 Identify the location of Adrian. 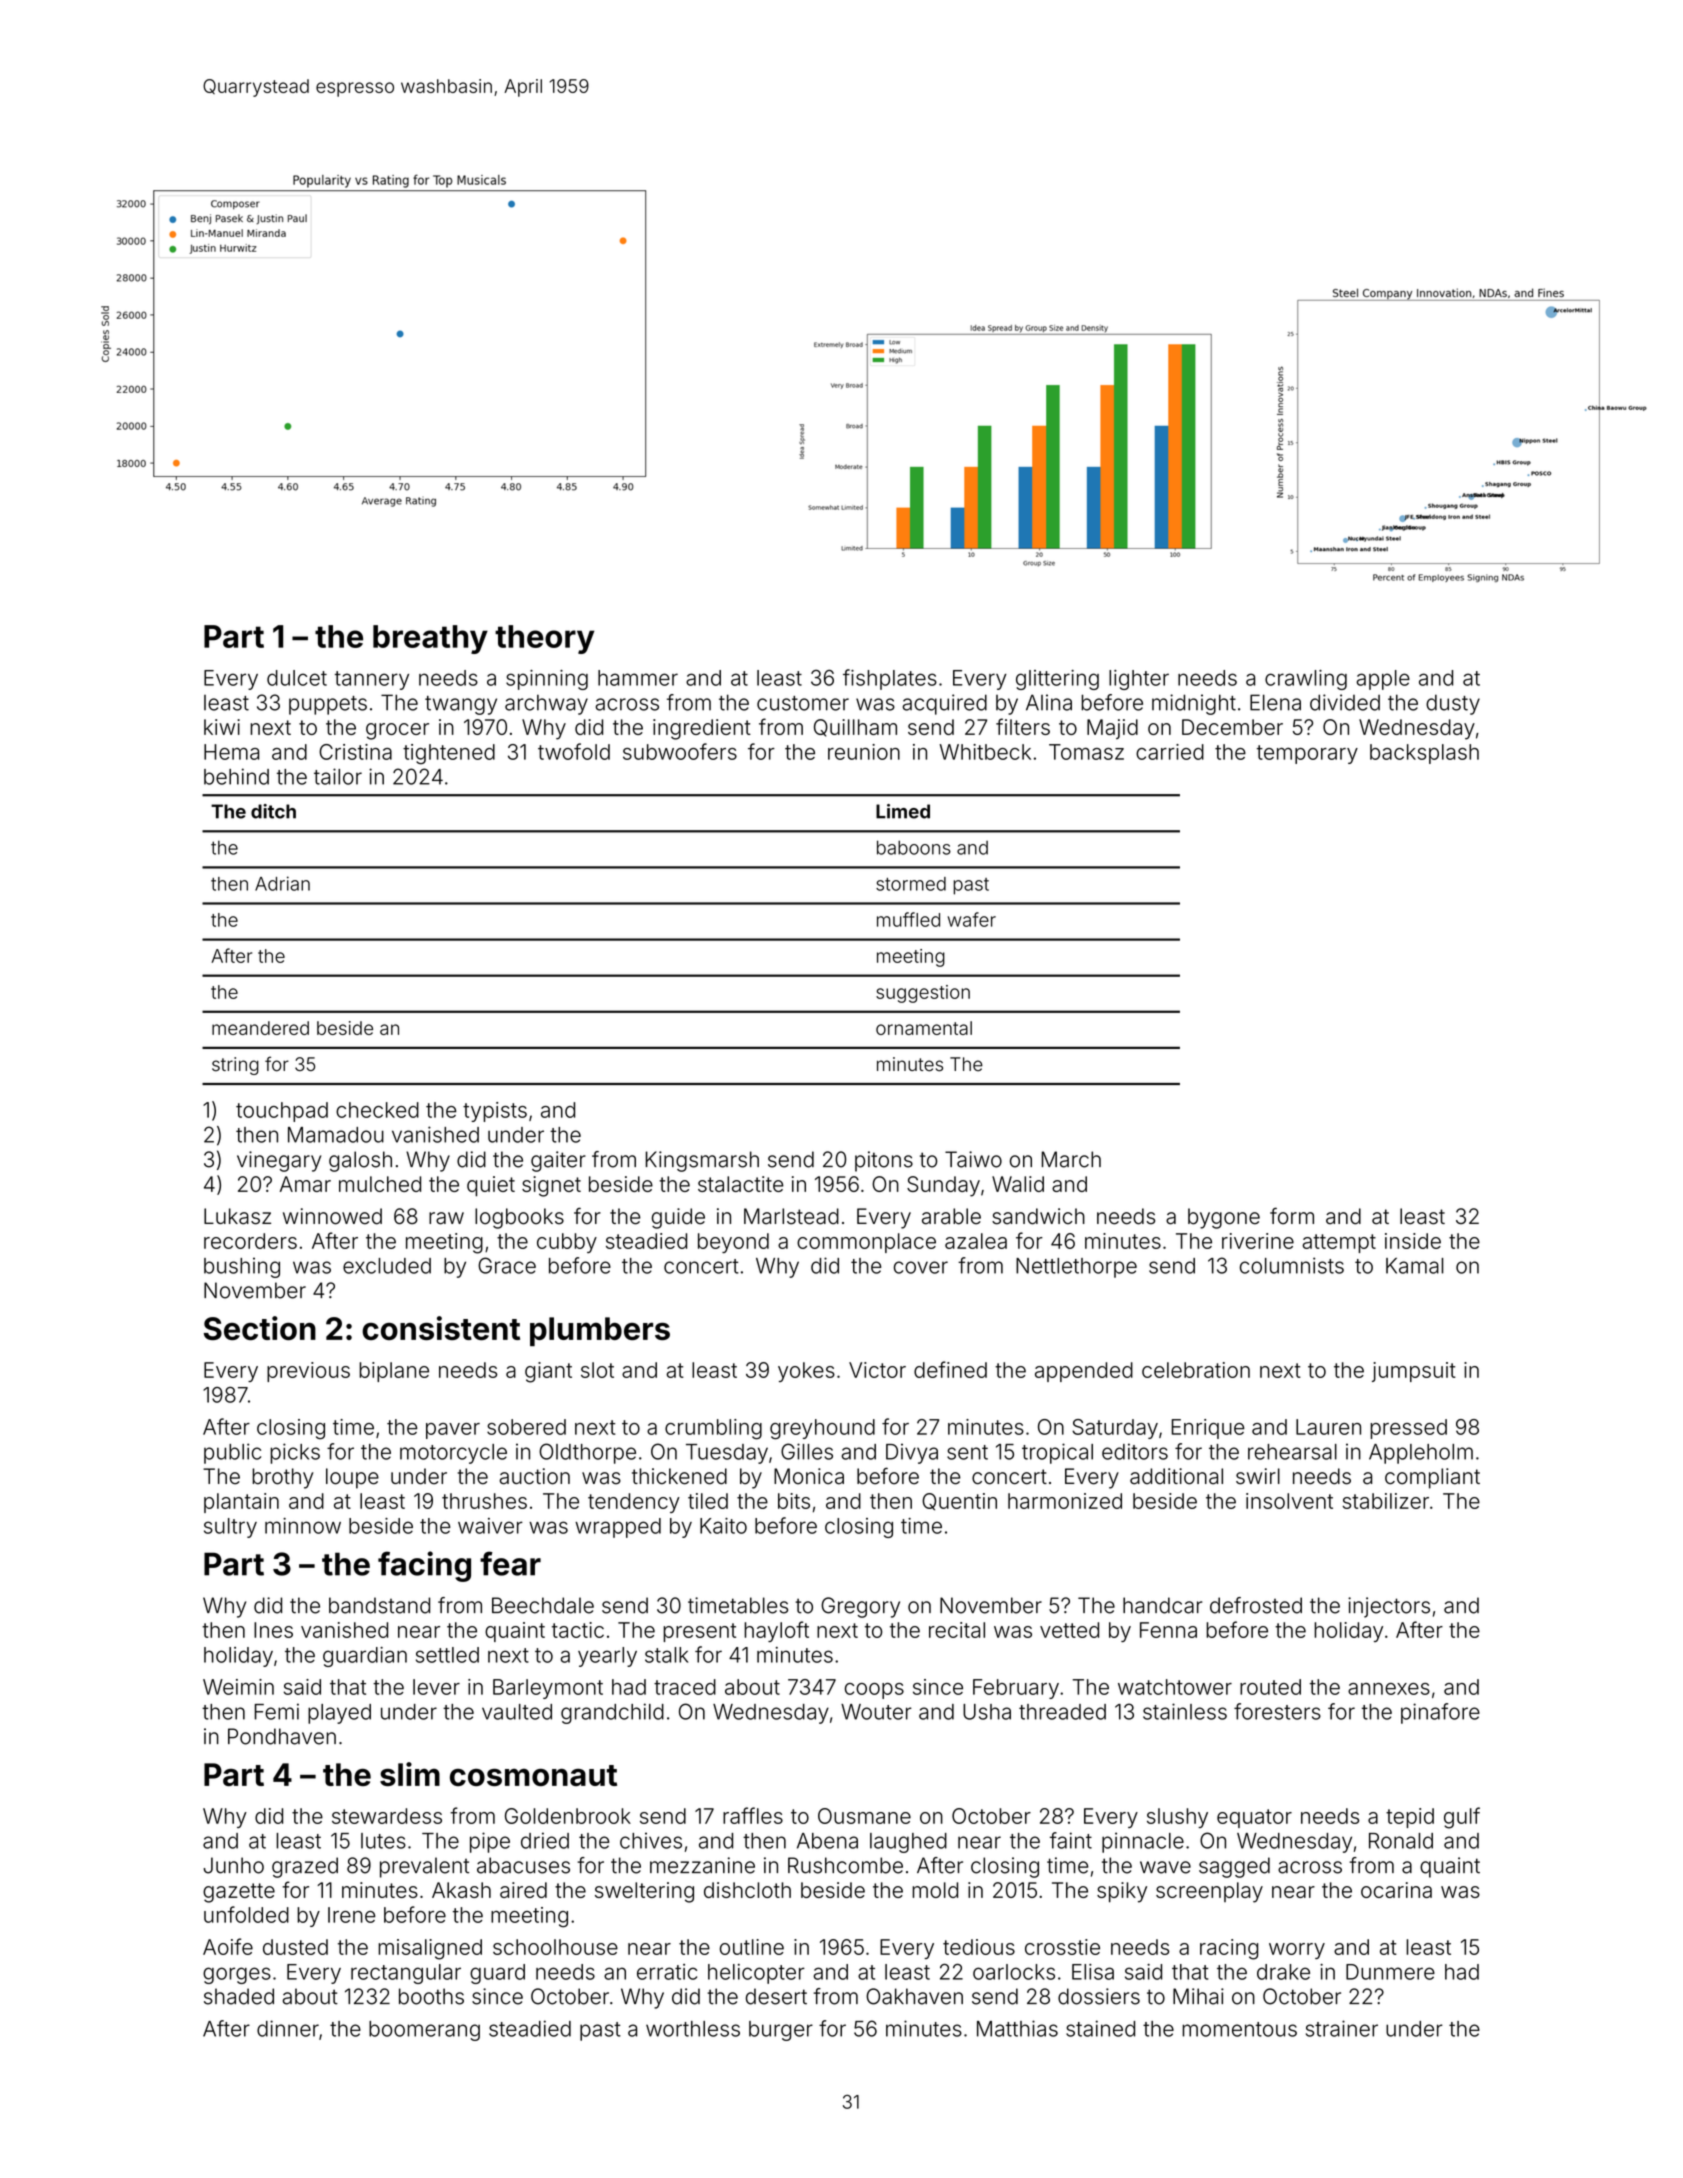
(282, 883).
